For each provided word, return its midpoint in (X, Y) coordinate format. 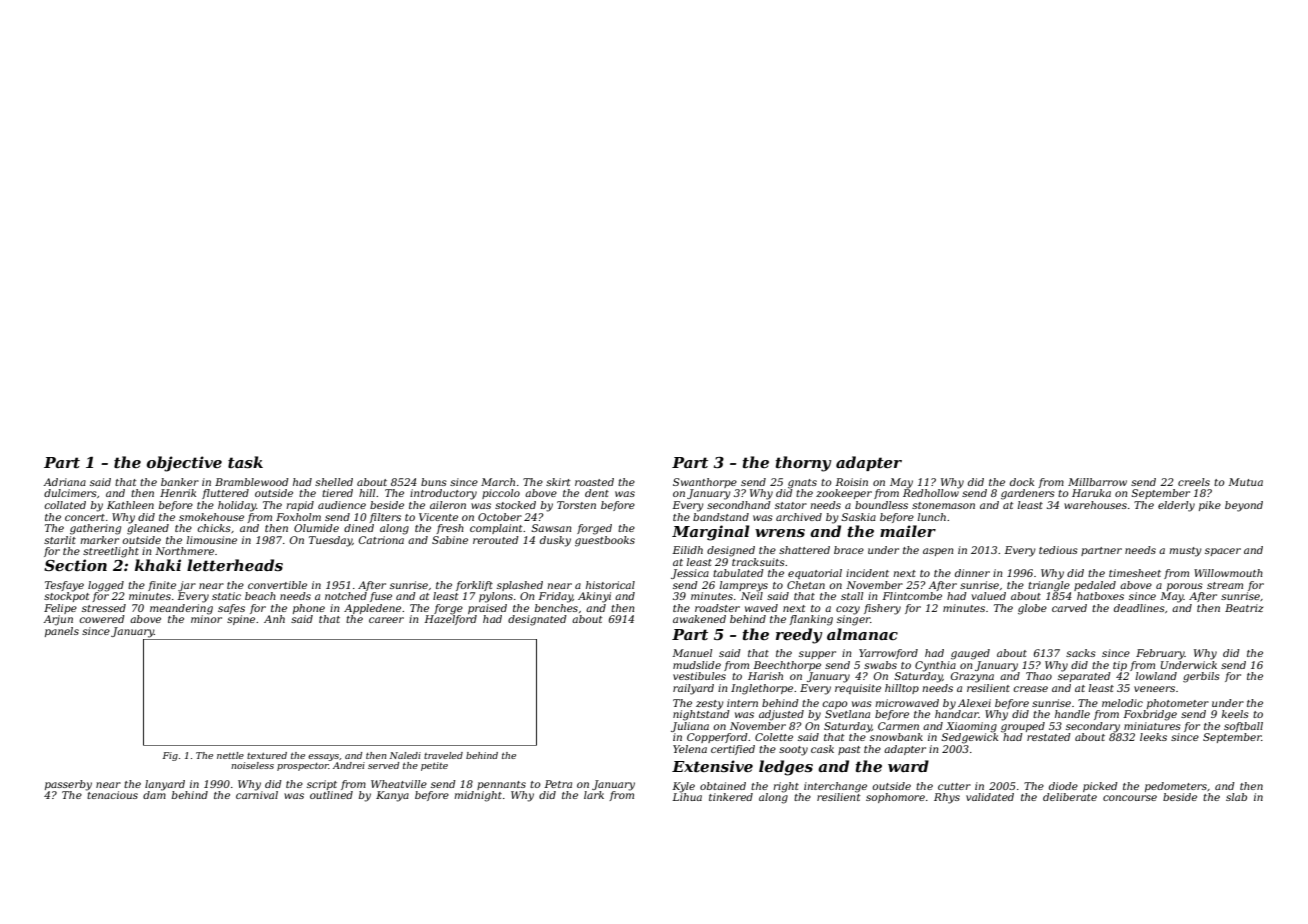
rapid (300, 506)
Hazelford (450, 620)
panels (62, 632)
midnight (478, 796)
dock (1022, 482)
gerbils (1201, 677)
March (498, 482)
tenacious (112, 795)
